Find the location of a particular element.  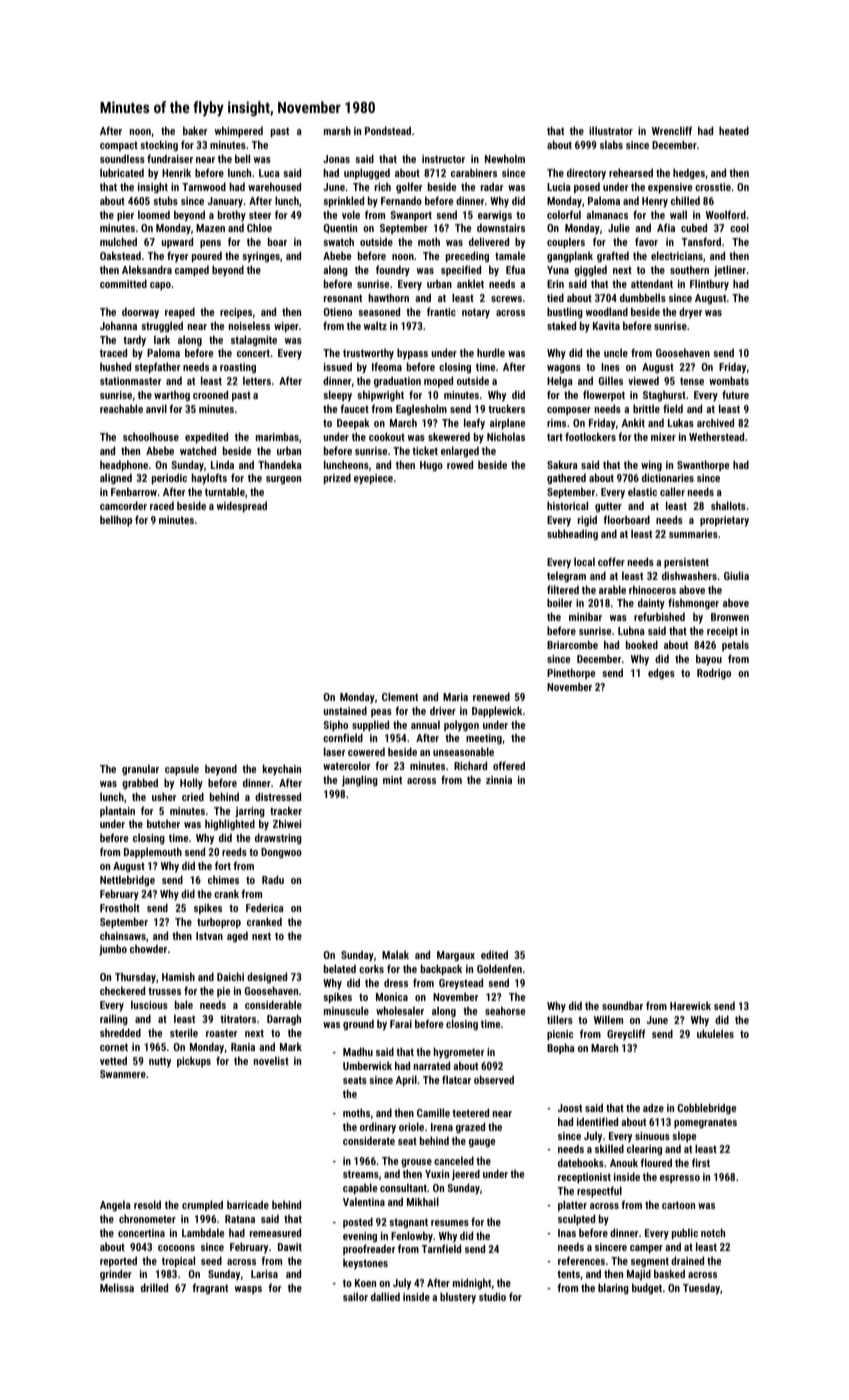

Wrencliff is located at coordinates (672, 130).
